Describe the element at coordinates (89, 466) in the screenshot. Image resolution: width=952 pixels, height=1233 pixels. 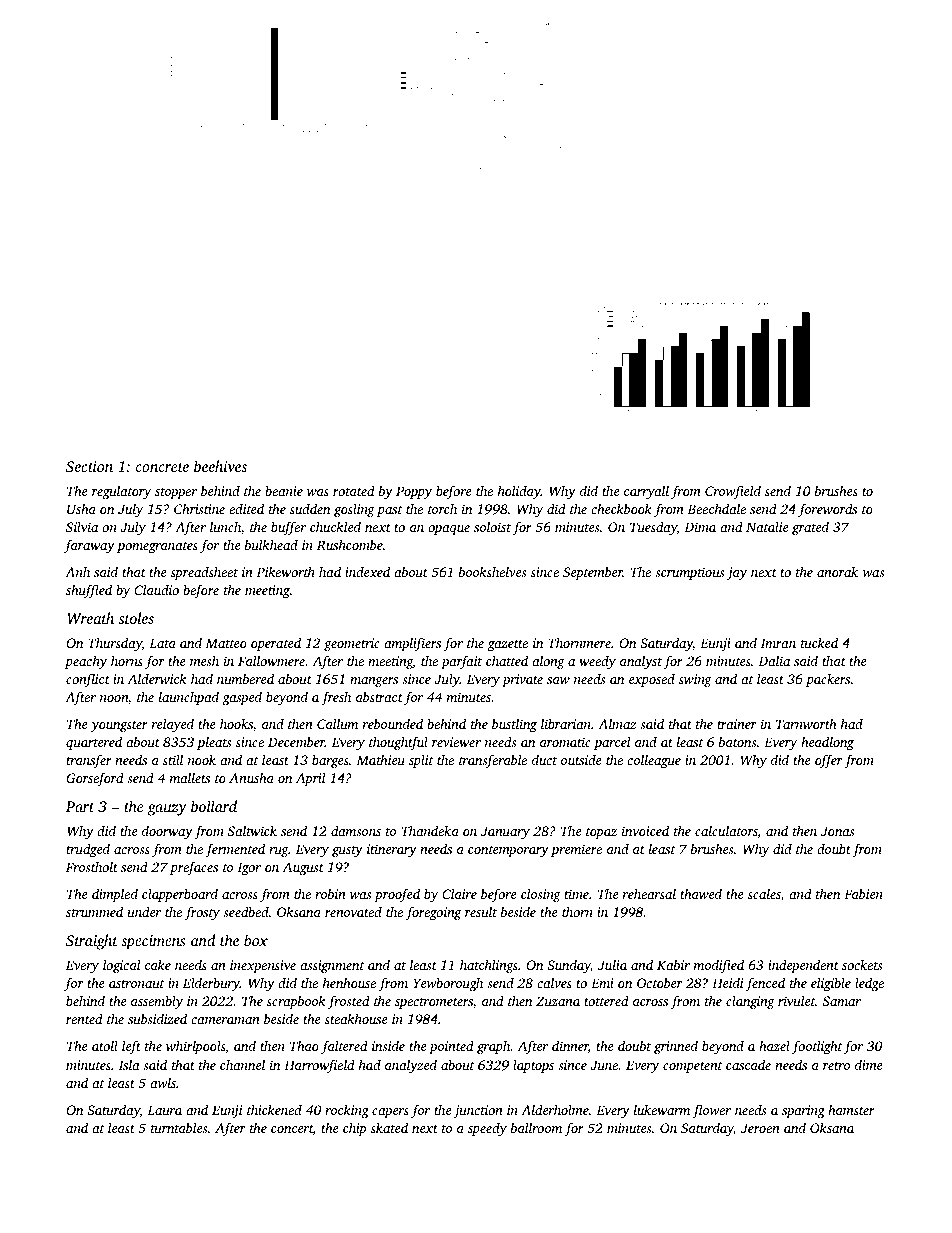
I see `Section` at that location.
